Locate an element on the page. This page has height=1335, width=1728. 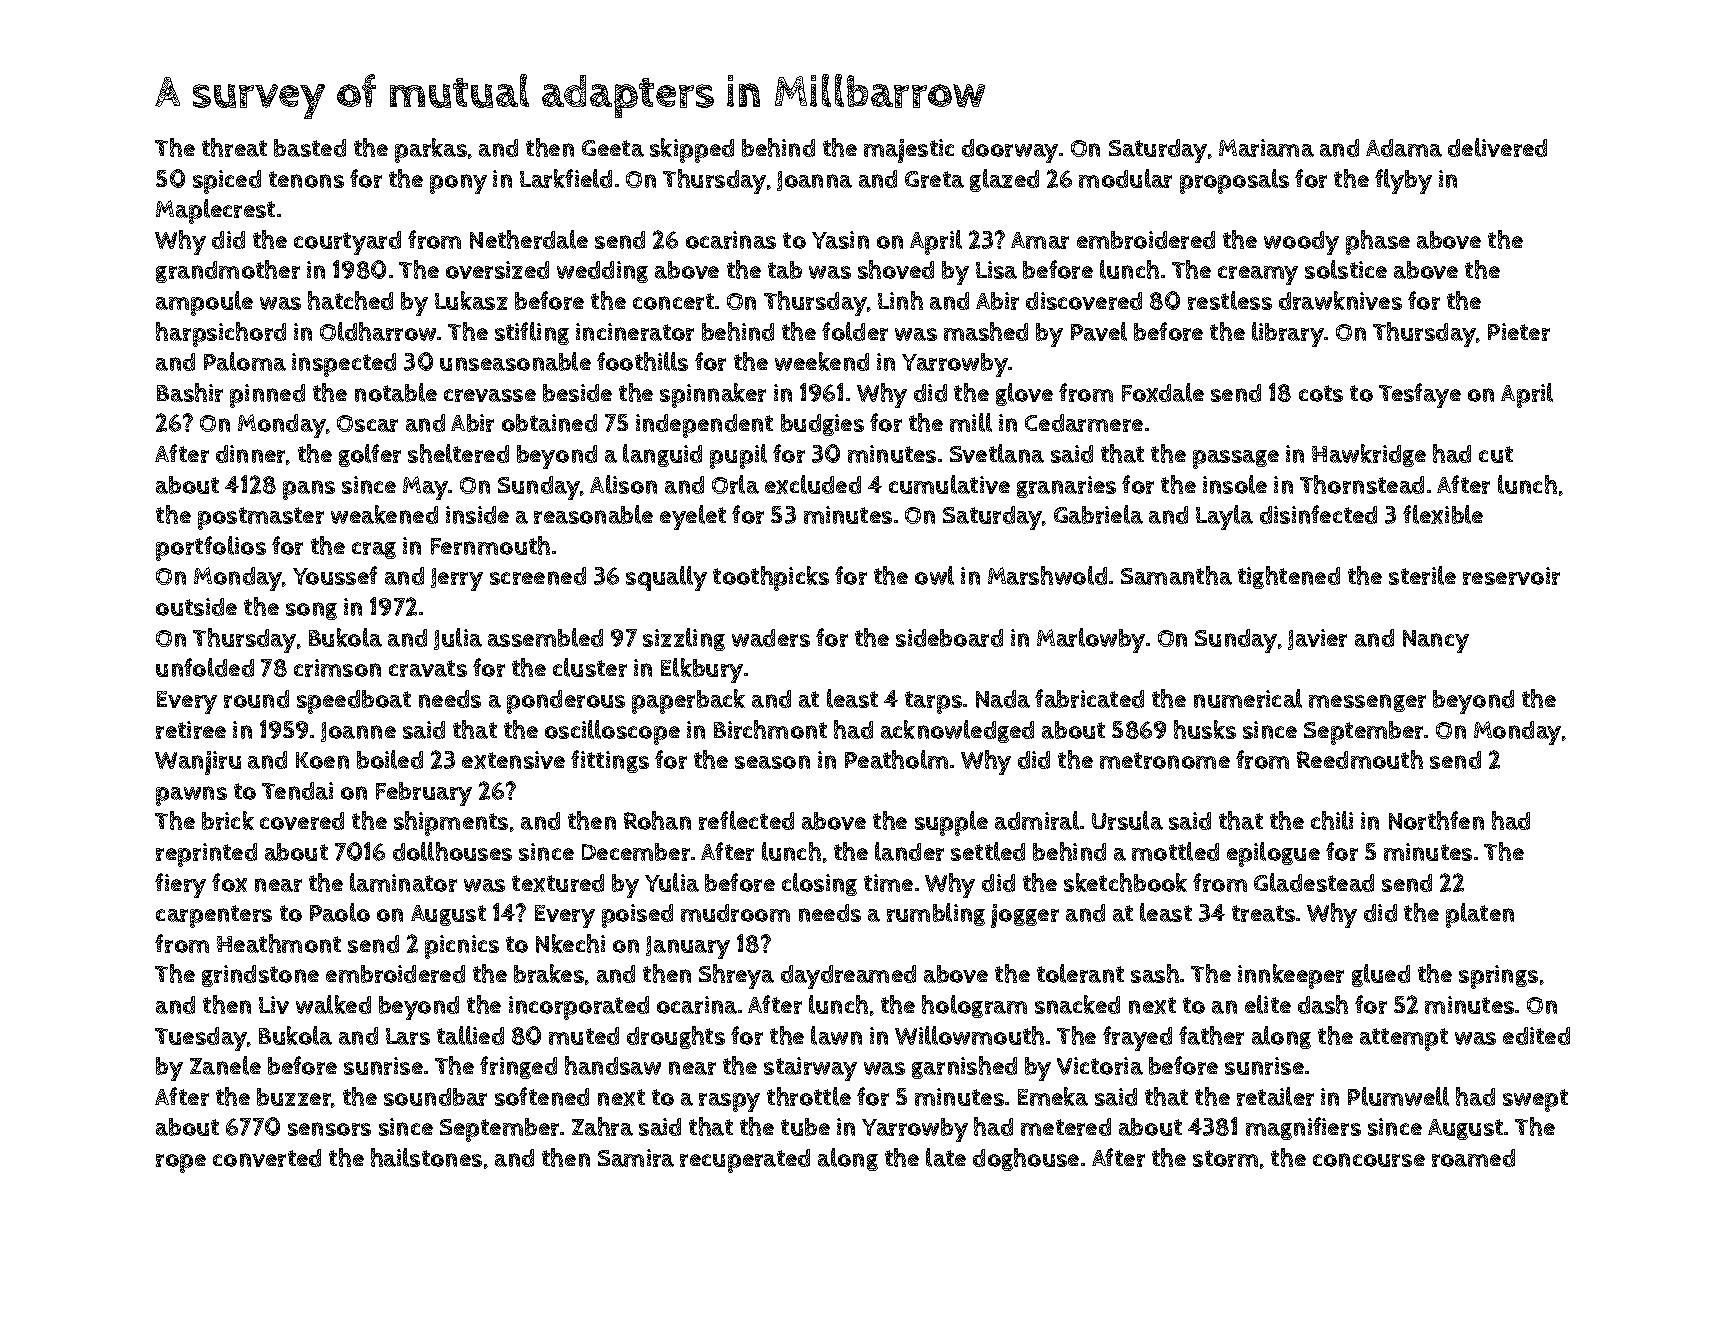
softened is located at coordinates (542, 1096).
